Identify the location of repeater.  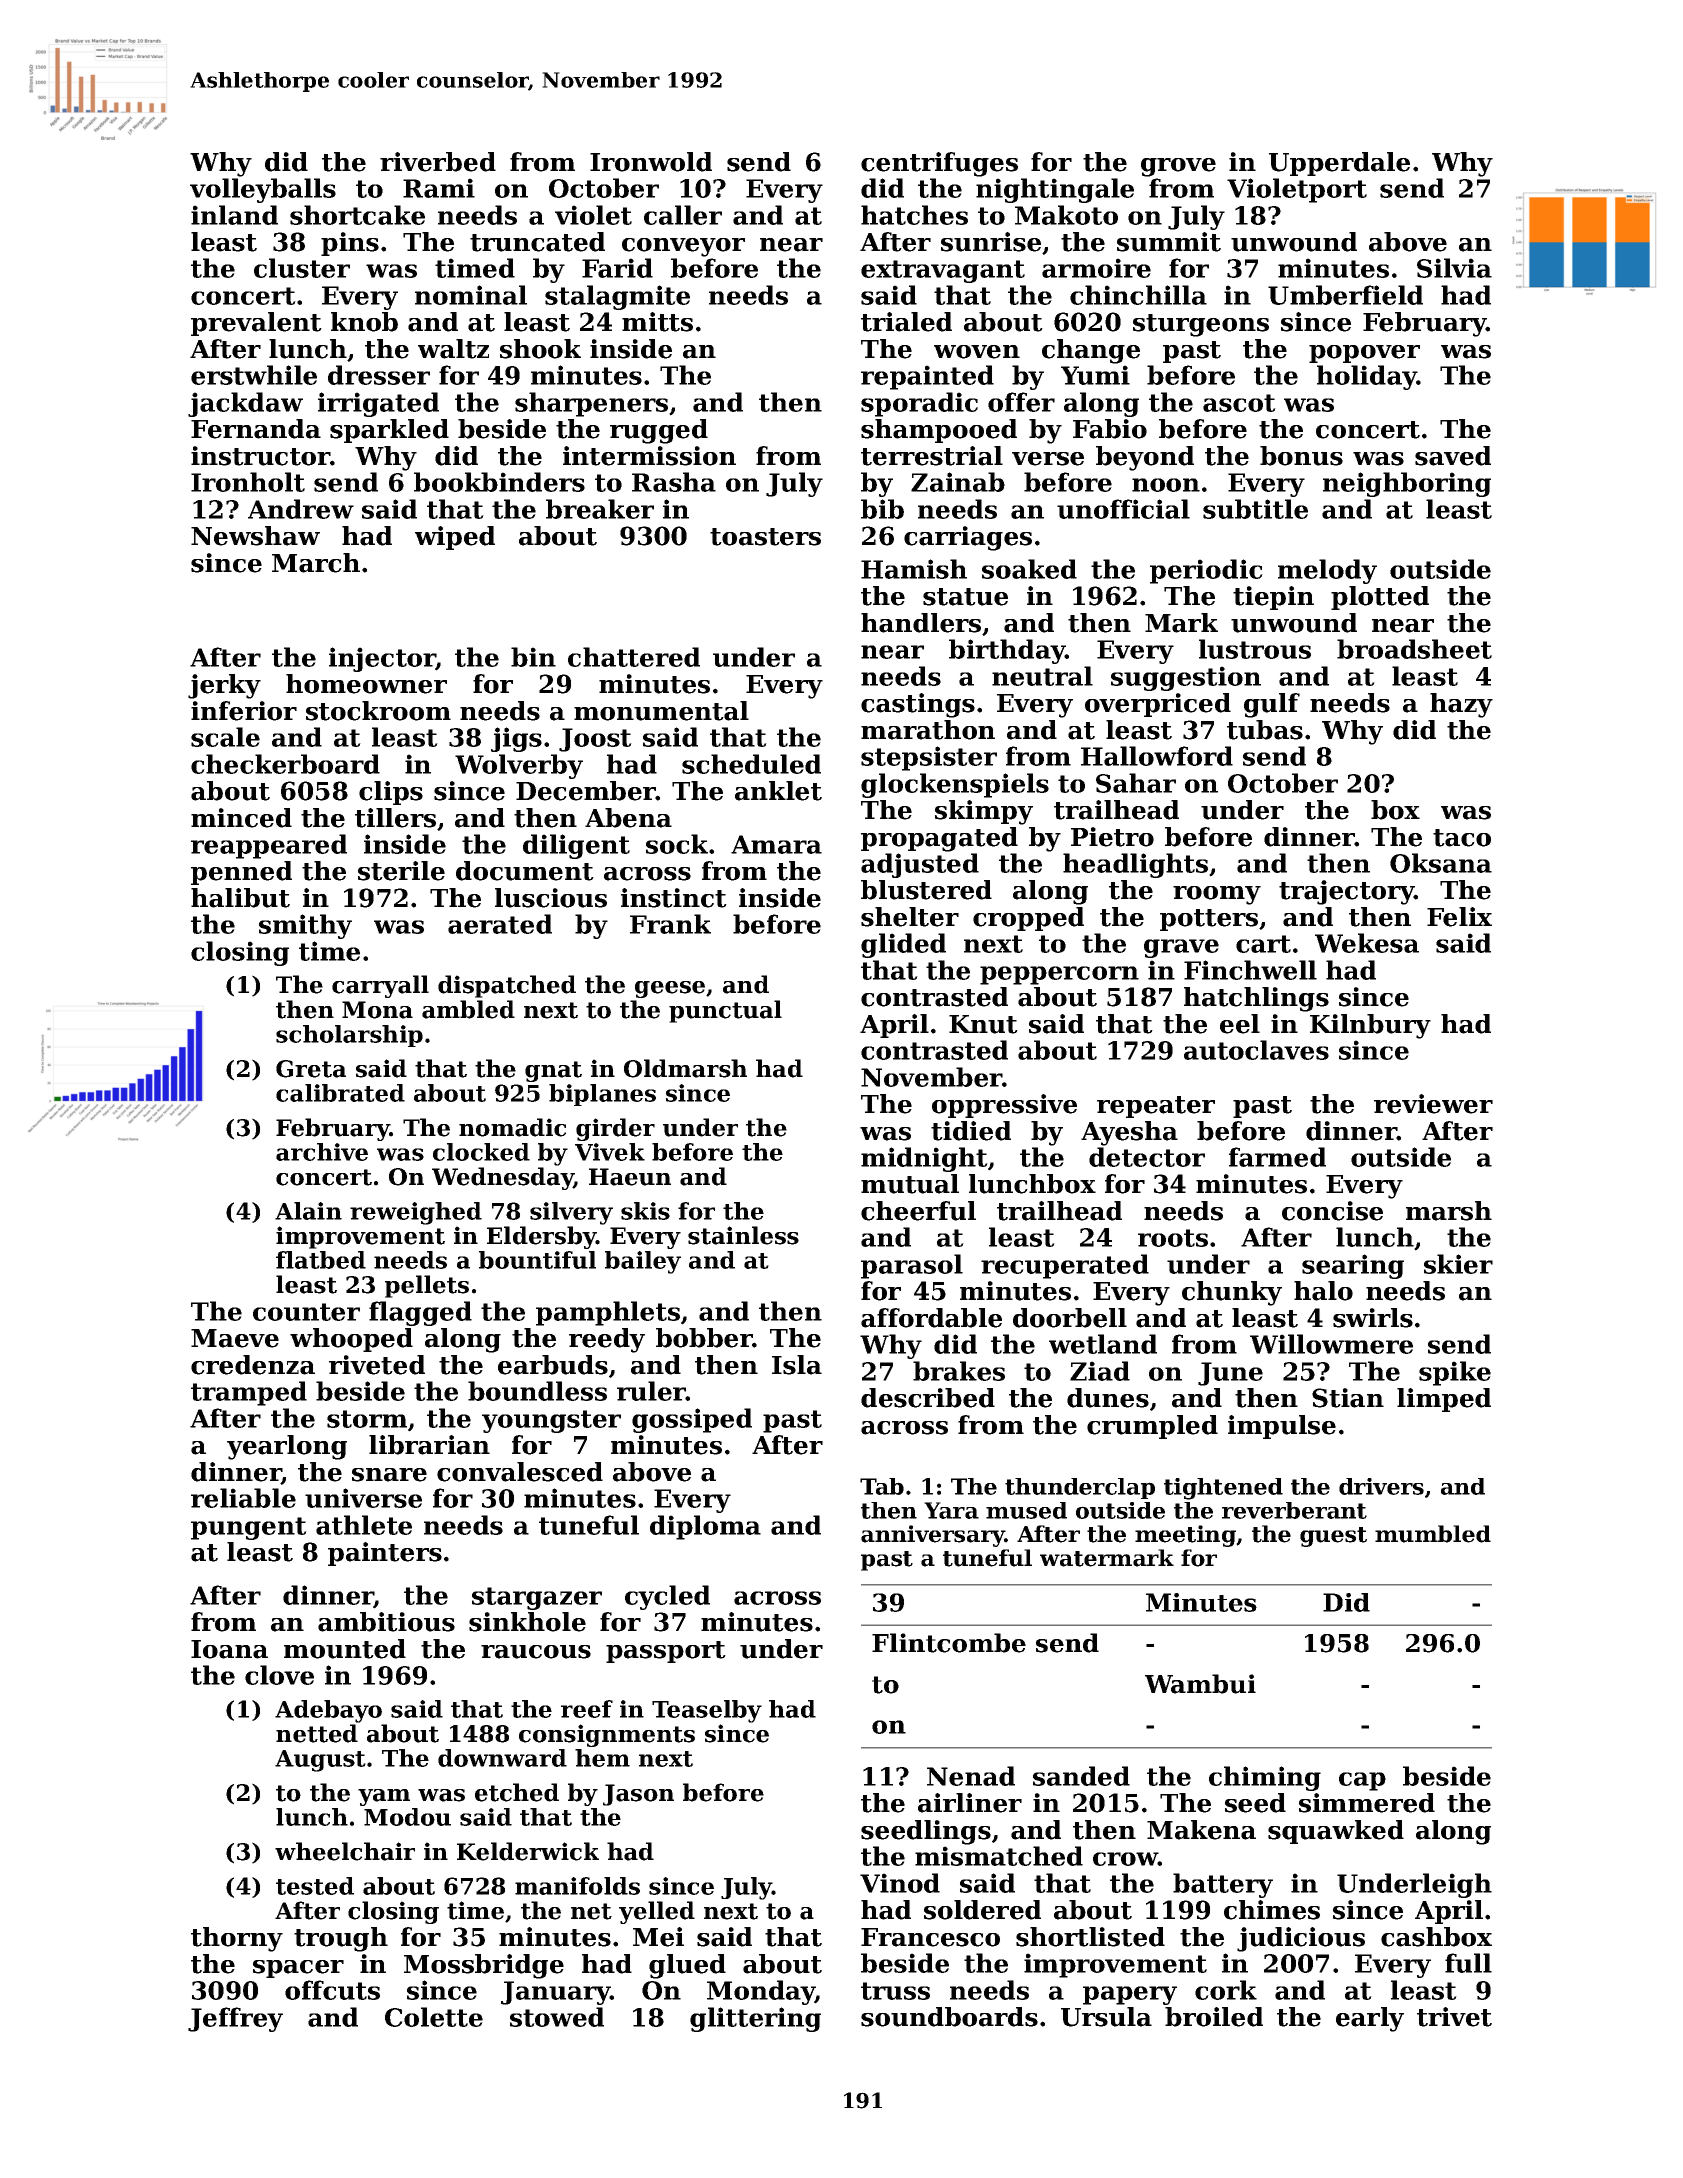
(1156, 1107).
